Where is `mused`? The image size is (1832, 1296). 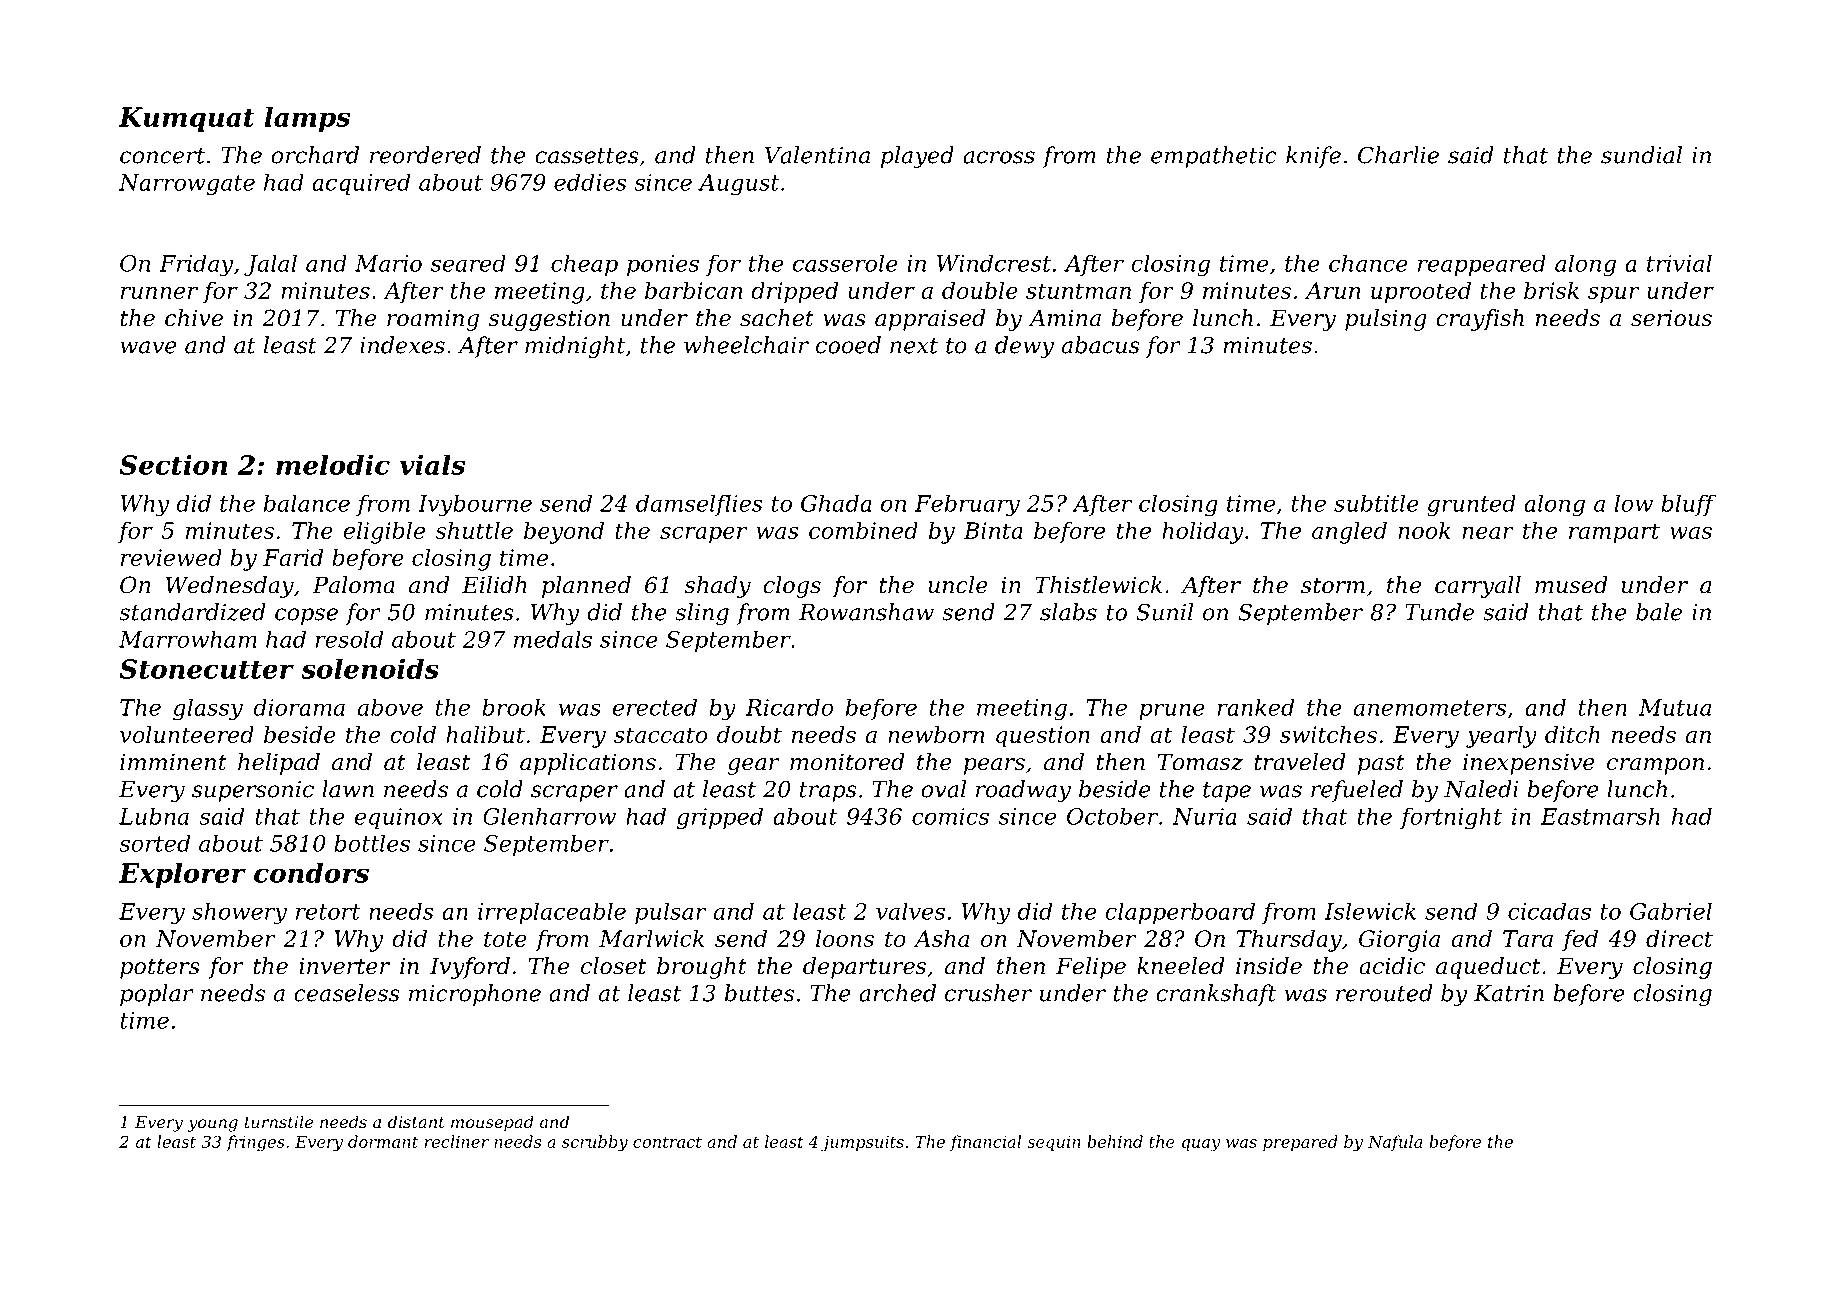
mused is located at coordinates (1571, 585).
